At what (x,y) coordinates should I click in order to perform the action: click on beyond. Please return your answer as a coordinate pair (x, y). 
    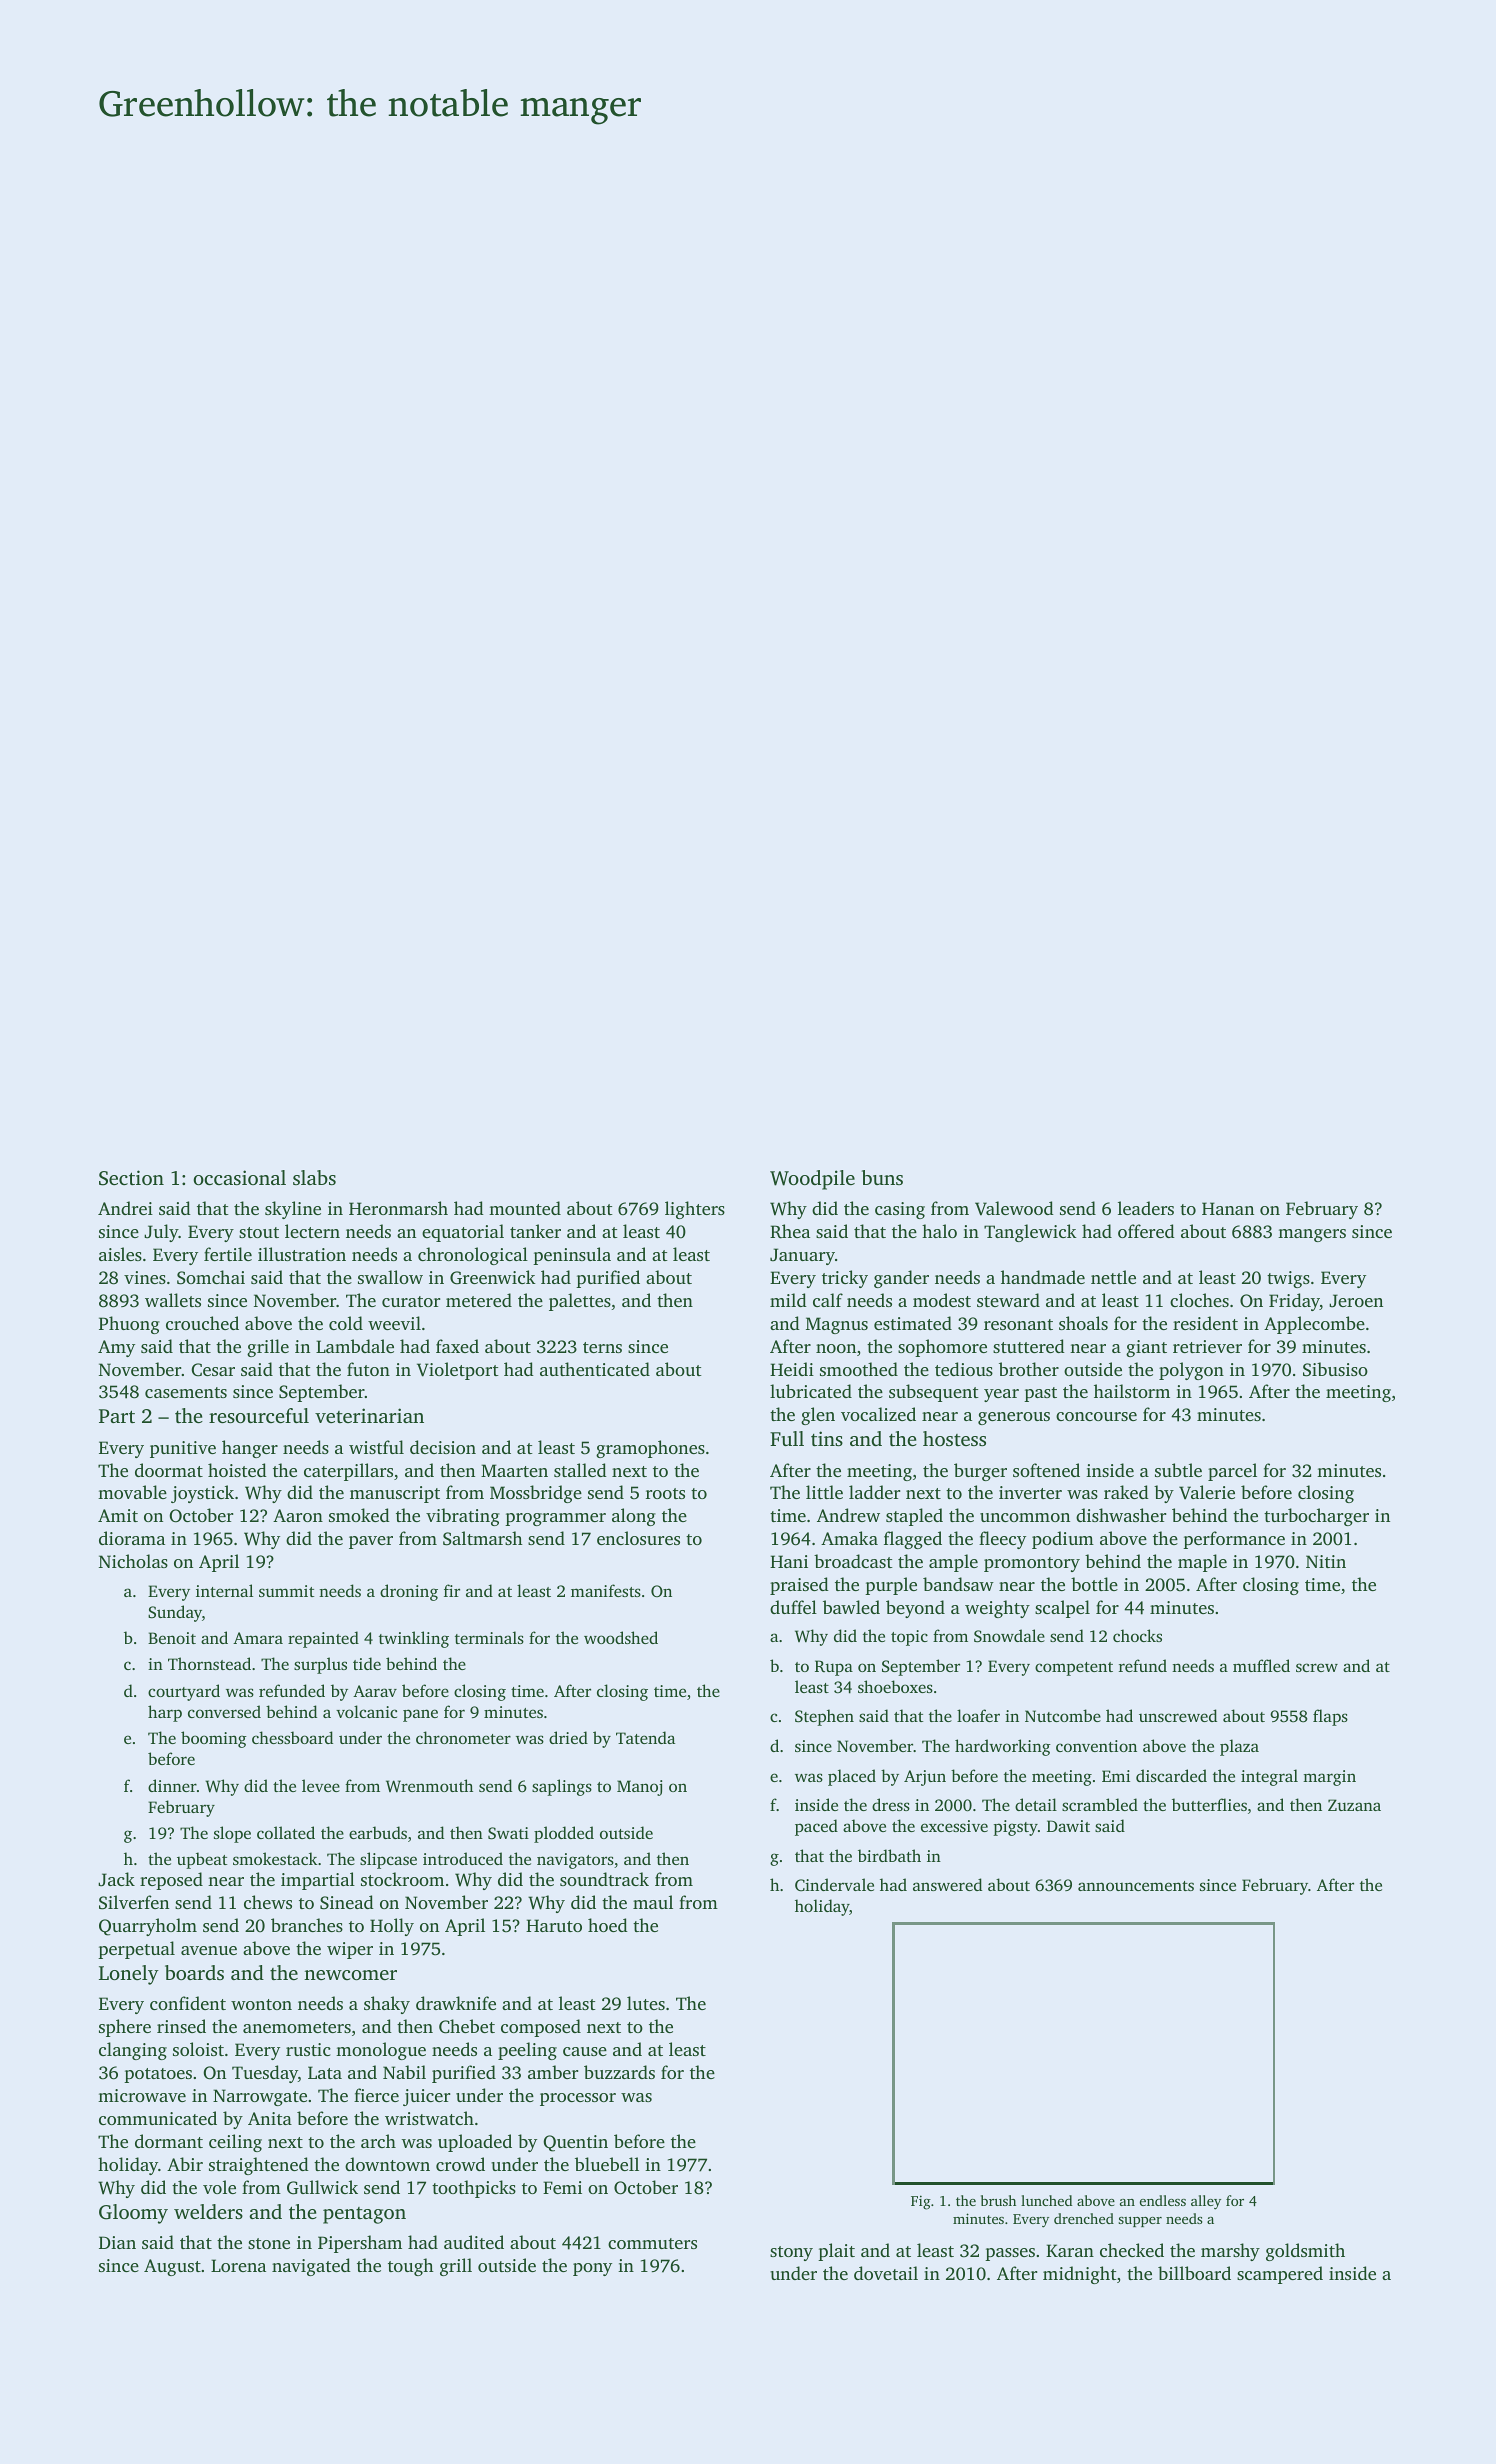
    Looking at the image, I should click on (915, 1609).
